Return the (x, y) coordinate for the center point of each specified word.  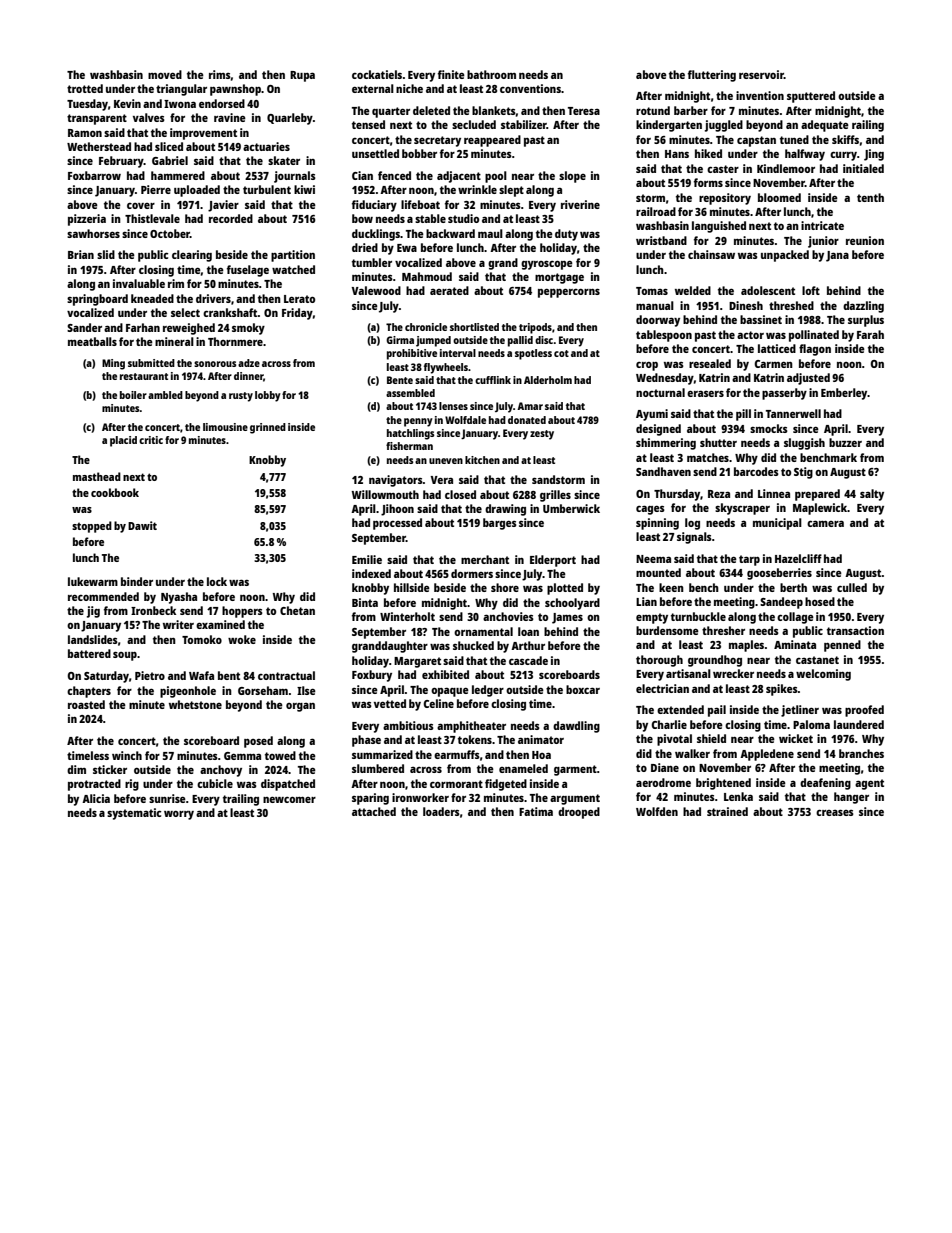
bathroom (491, 74)
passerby (784, 394)
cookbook (115, 492)
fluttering (712, 76)
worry (179, 815)
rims (220, 74)
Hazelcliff (798, 558)
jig (93, 612)
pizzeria (87, 220)
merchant (485, 559)
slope (572, 177)
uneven (446, 461)
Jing (874, 155)
